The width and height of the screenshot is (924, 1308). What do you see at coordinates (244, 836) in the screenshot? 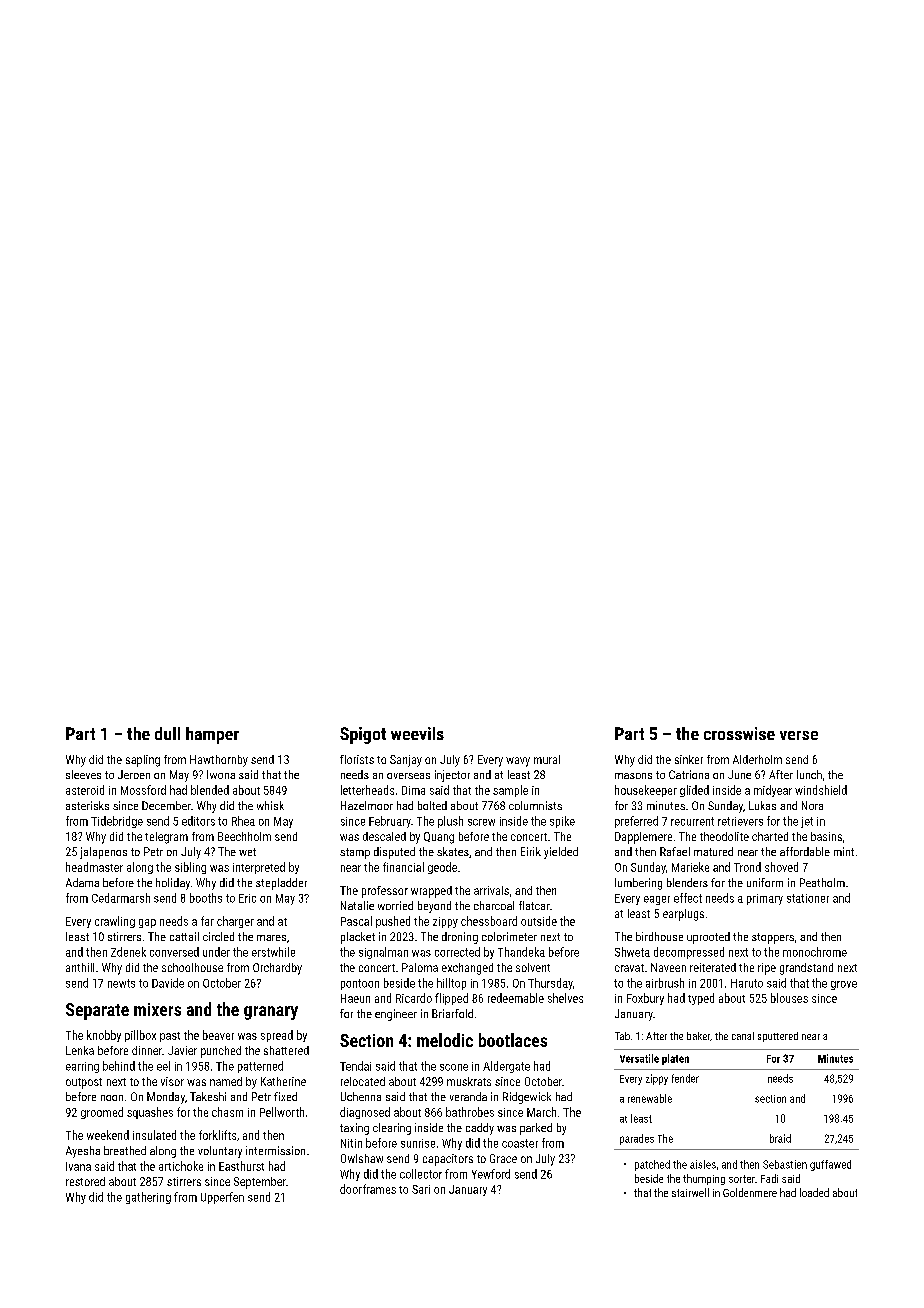
I see `Beechholm` at bounding box center [244, 836].
